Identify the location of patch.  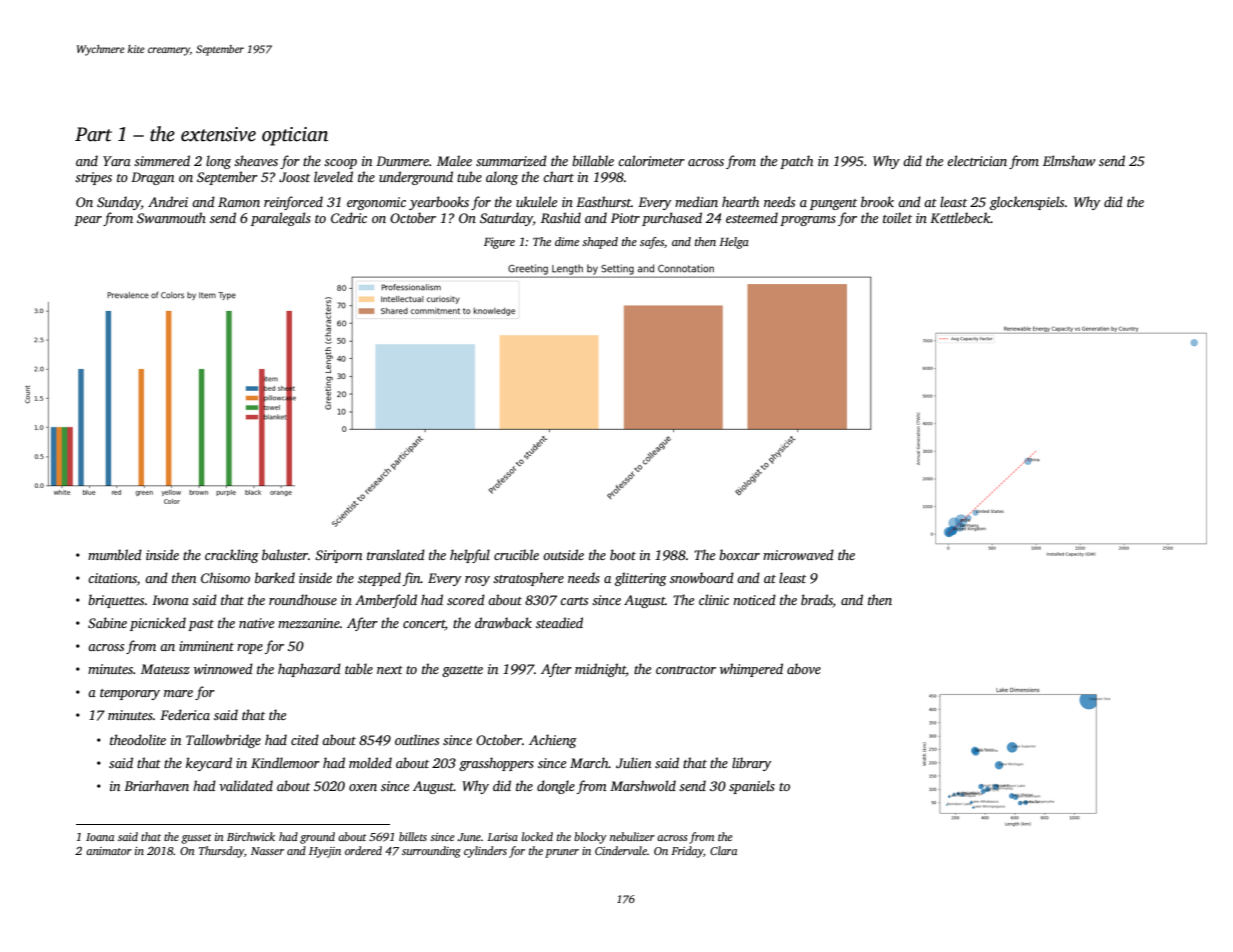
(796, 162).
